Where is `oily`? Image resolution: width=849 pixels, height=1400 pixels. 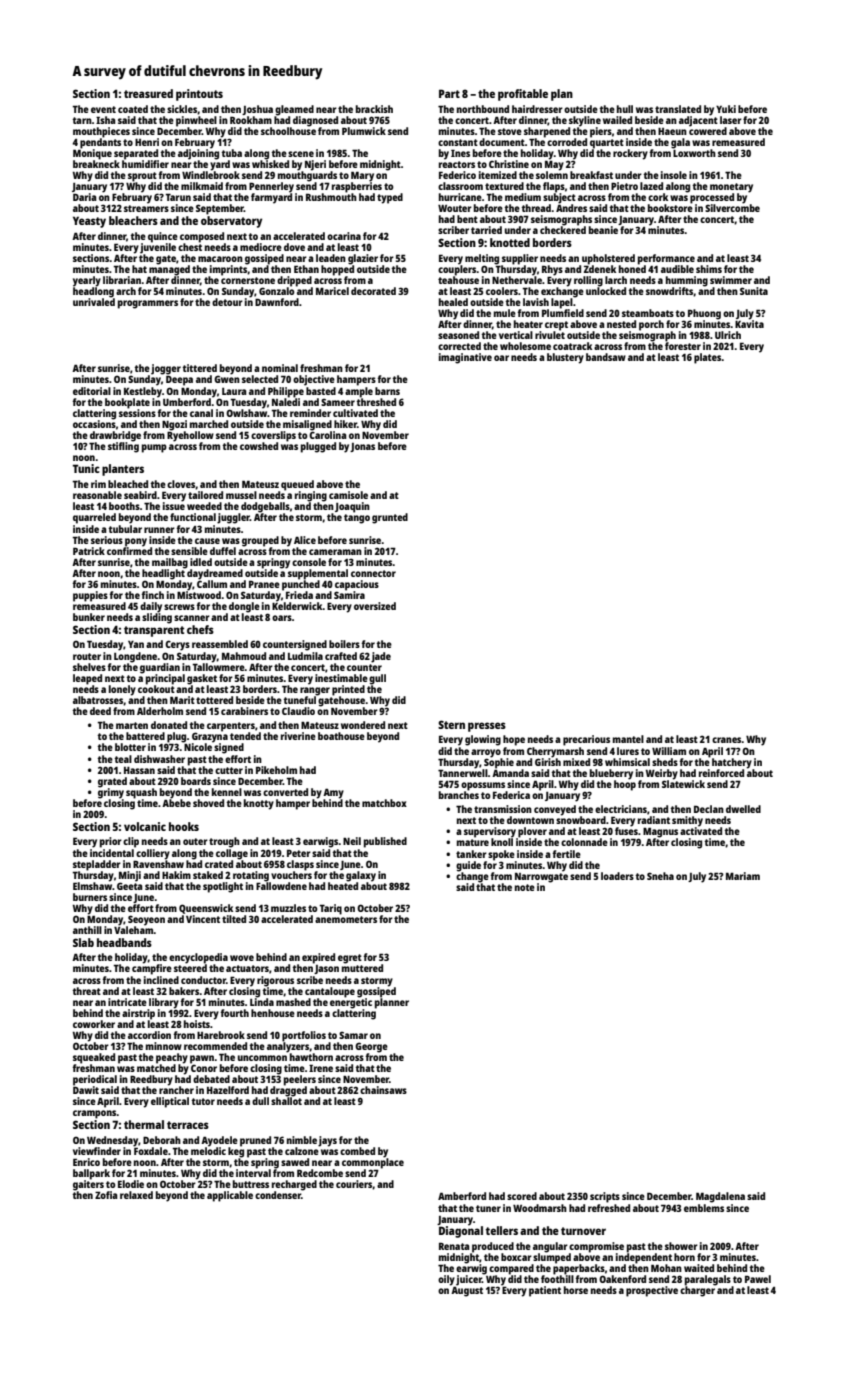 oily is located at coordinates (446, 1280).
